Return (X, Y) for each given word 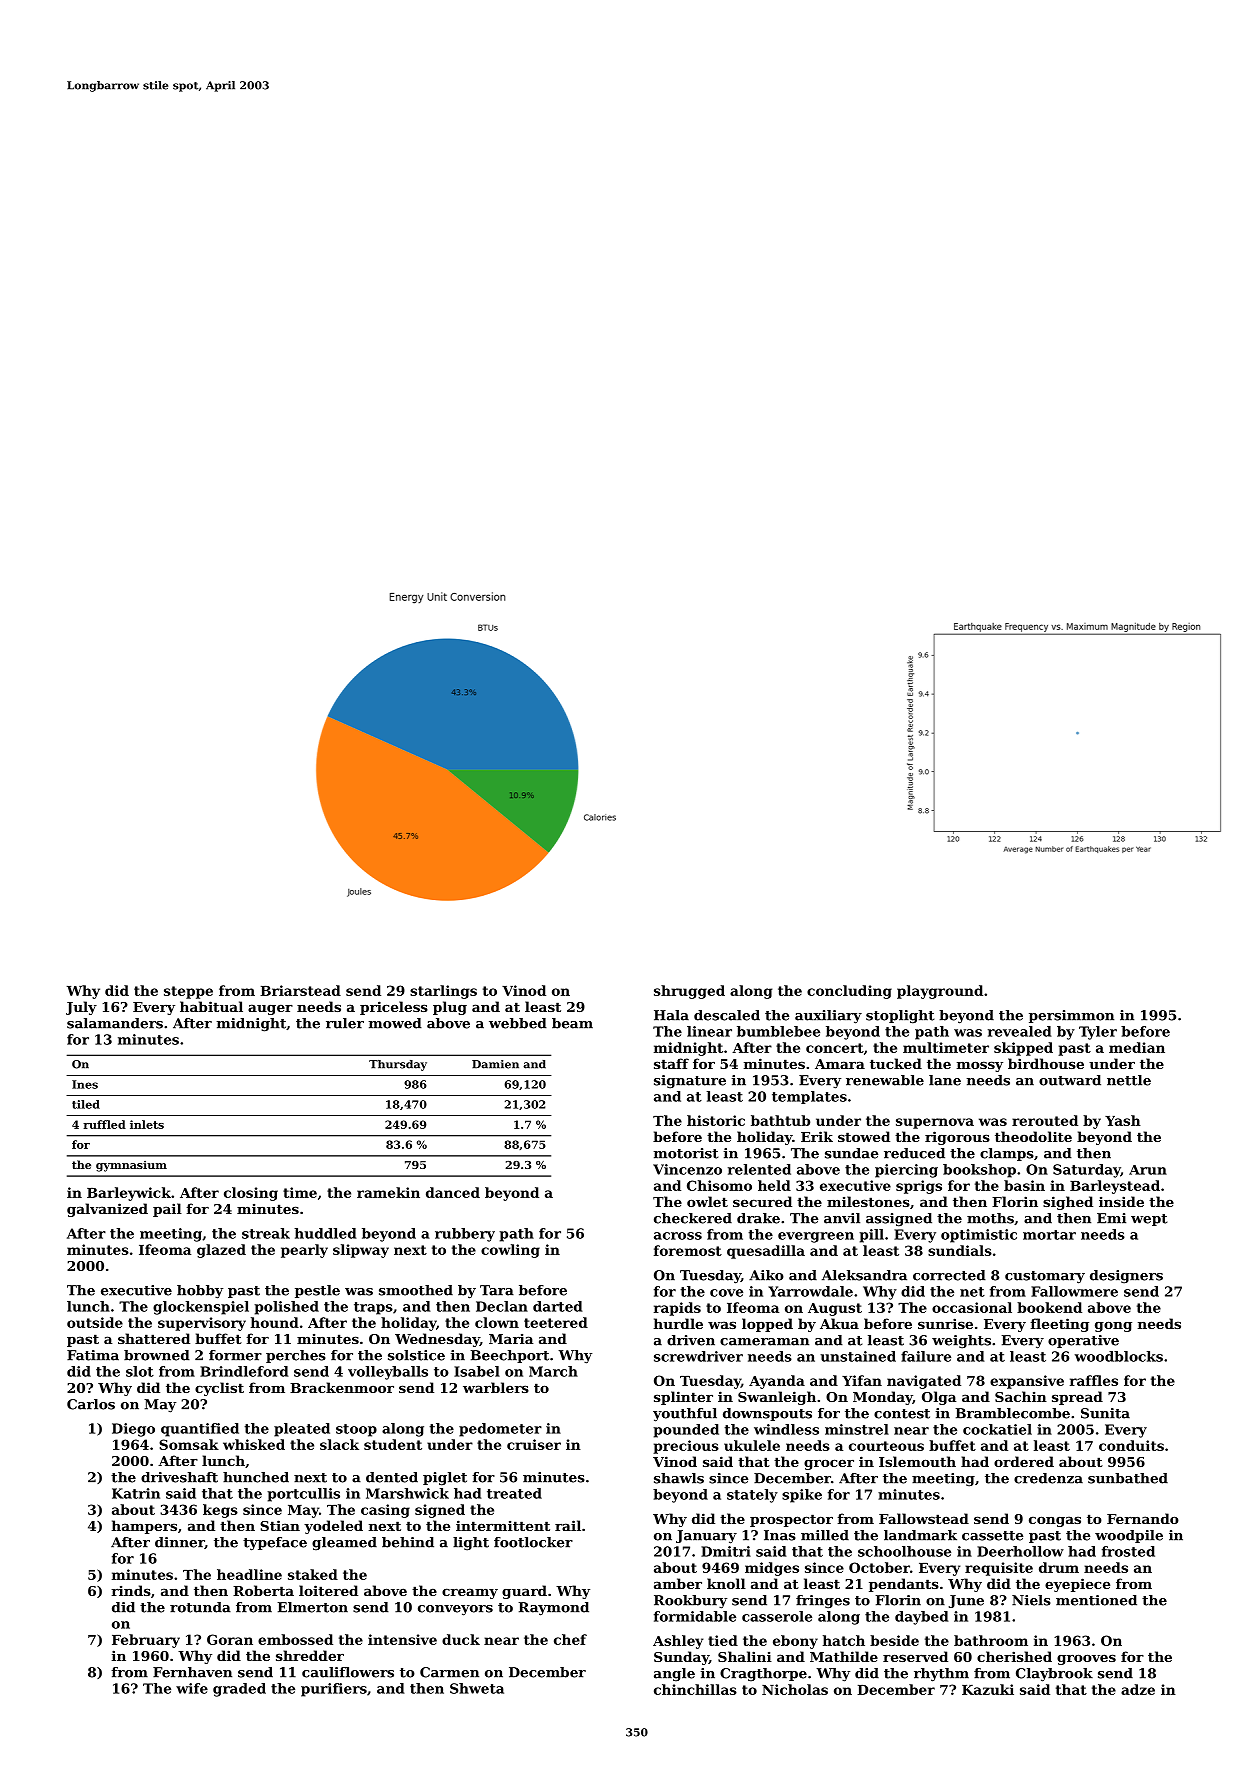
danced (453, 1192)
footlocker (533, 1542)
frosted (1128, 1551)
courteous (886, 1446)
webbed (518, 1023)
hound (275, 1322)
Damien (495, 1064)
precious (686, 1447)
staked (313, 1574)
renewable (885, 1080)
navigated (924, 1382)
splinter (683, 1398)
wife (192, 1688)
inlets (147, 1124)
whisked (254, 1444)
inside (1121, 1201)
